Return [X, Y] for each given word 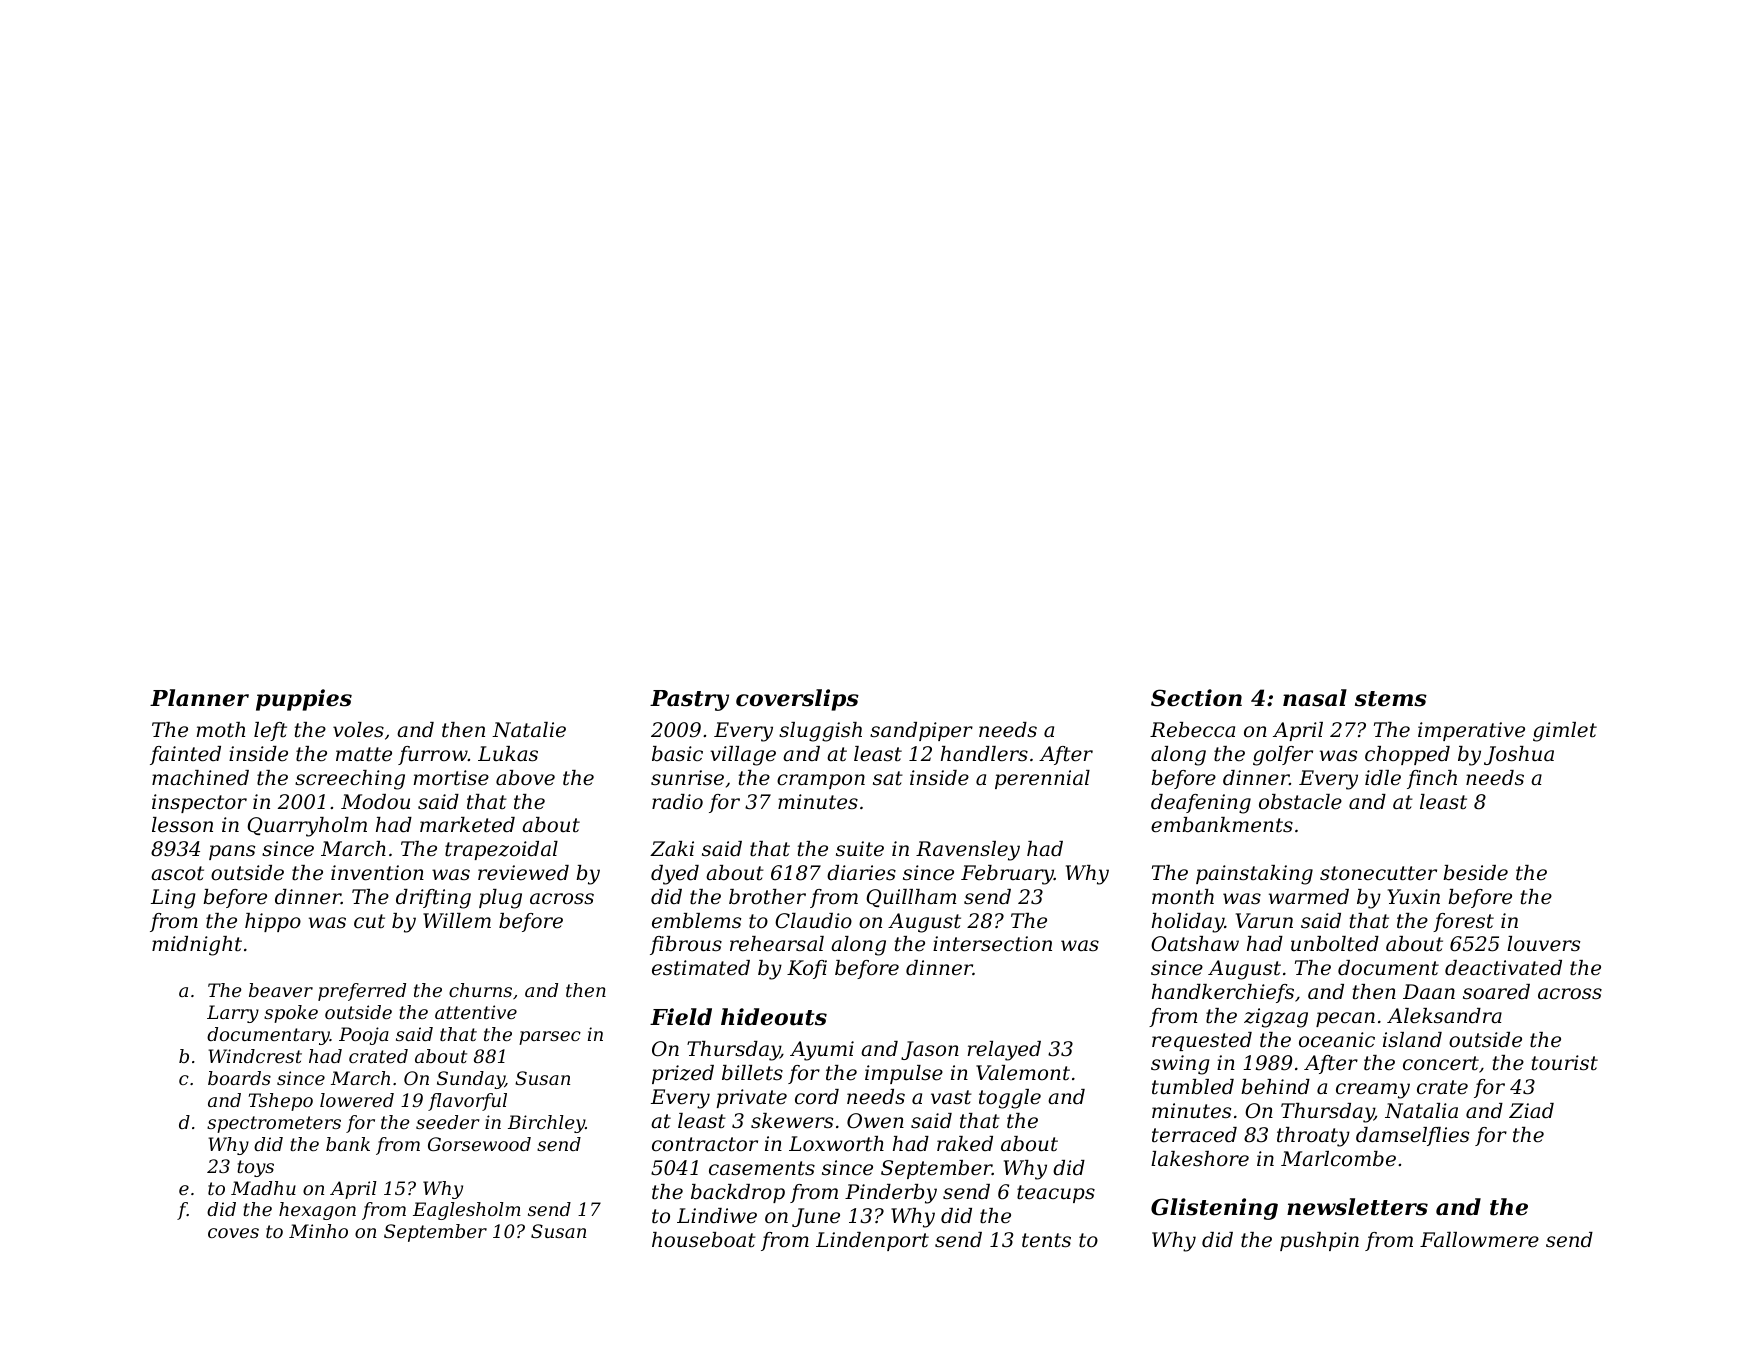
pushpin [1319, 1241]
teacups [1056, 1194]
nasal [1315, 698]
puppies [304, 700]
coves [233, 1233]
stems [1391, 699]
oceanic [1337, 1039]
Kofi [807, 969]
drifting [433, 899]
